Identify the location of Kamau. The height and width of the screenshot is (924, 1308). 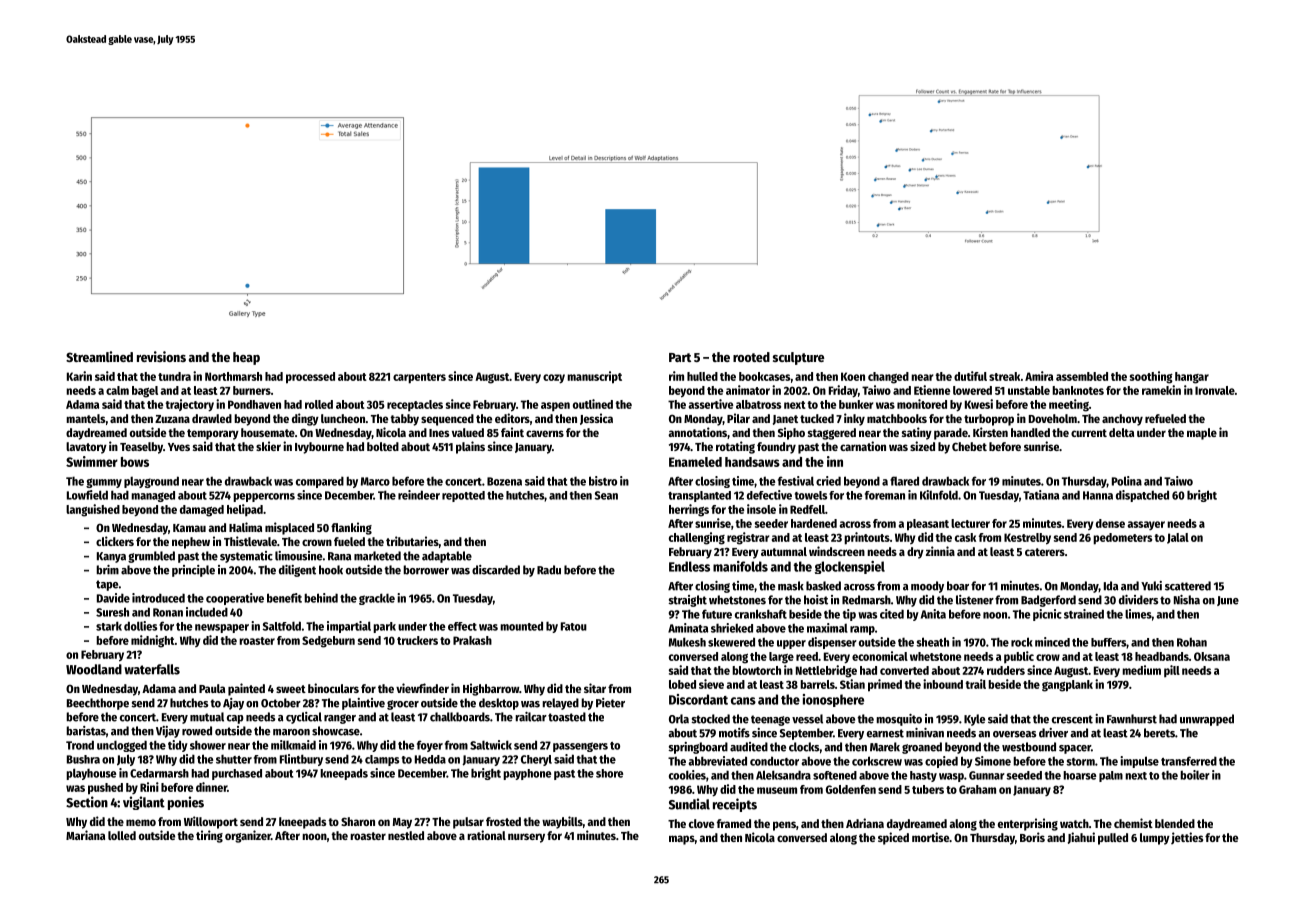
(189, 528).
